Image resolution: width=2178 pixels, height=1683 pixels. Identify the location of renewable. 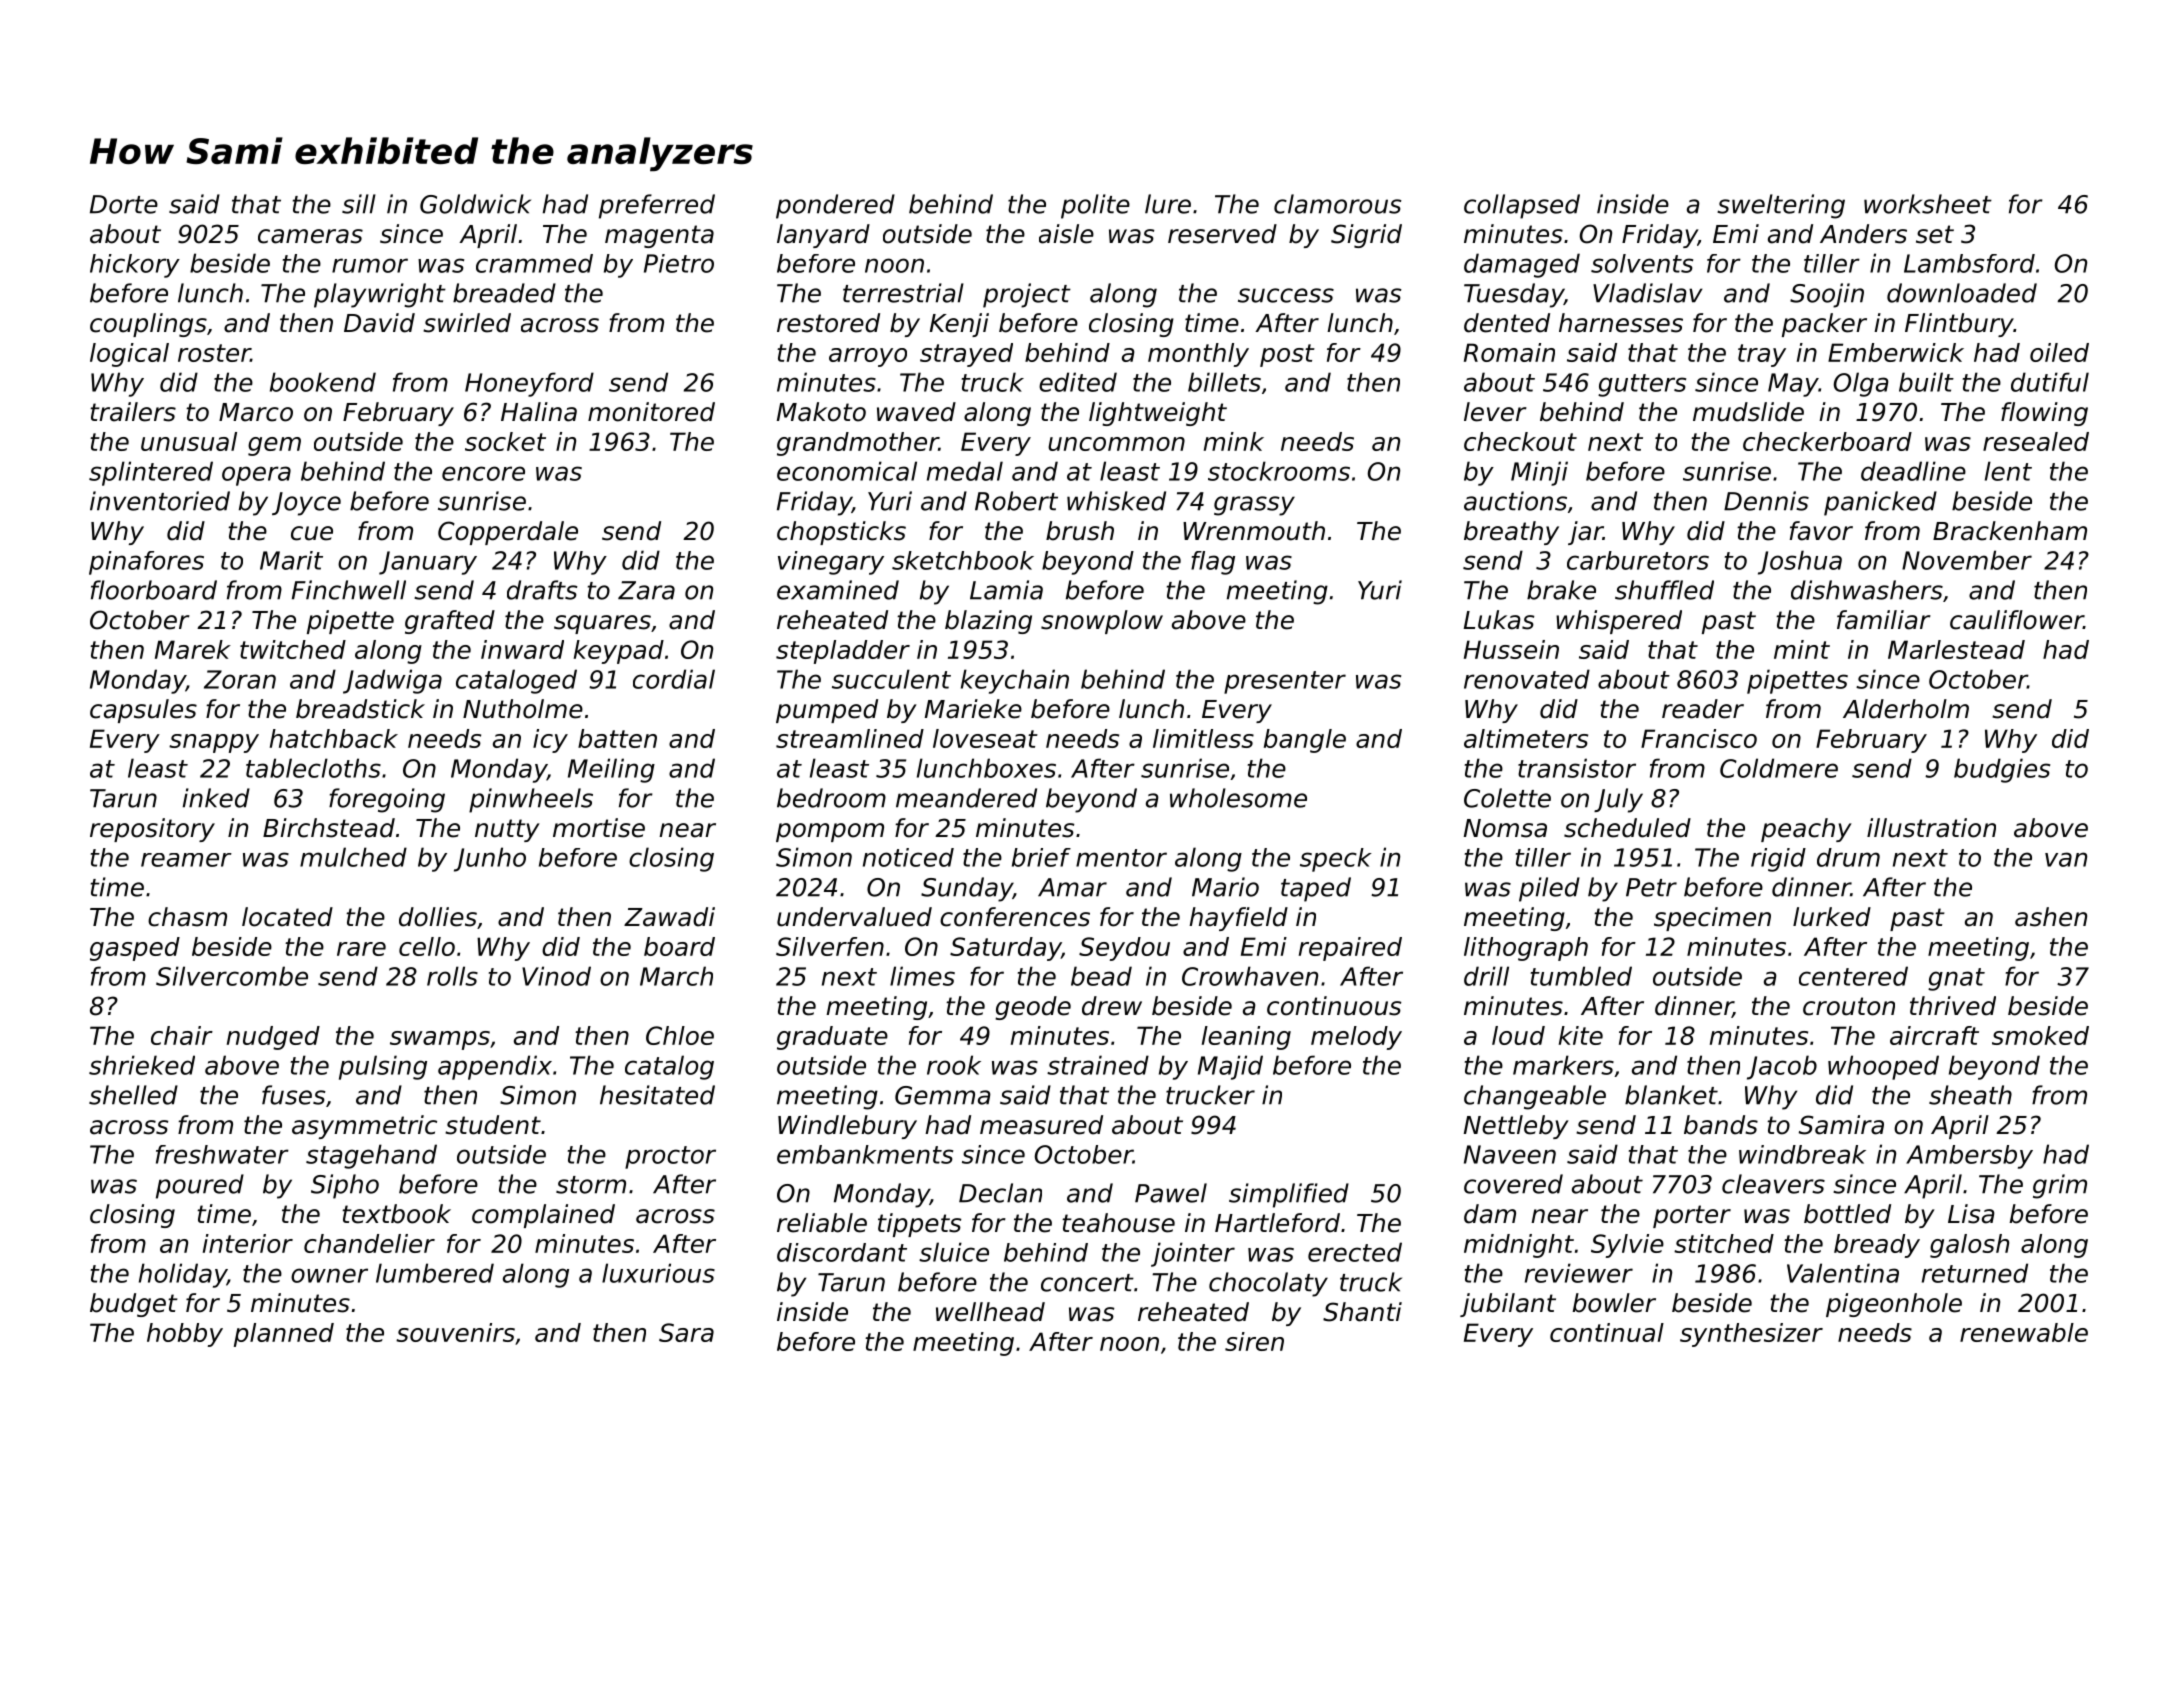
(2024, 1332).
